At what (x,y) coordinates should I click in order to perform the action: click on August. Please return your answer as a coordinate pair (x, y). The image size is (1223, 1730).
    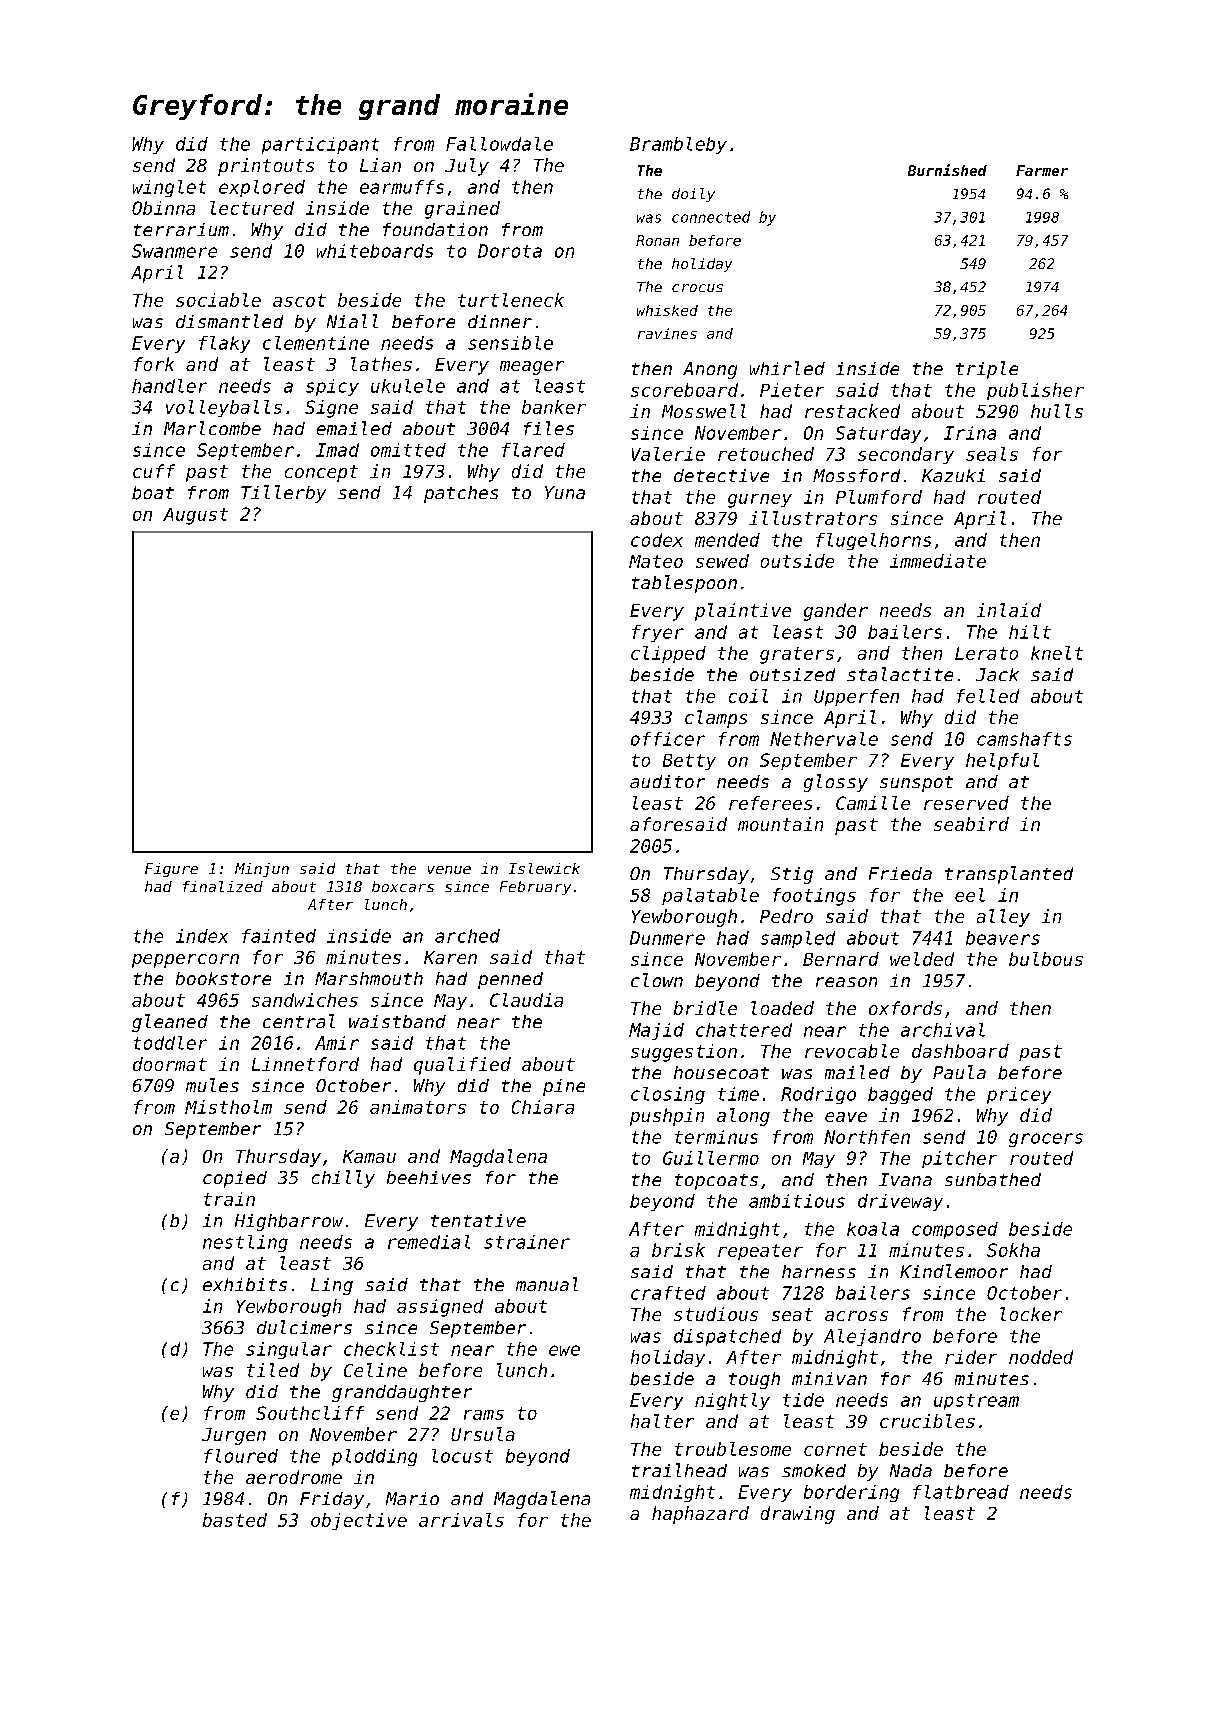
    Looking at the image, I should click on (195, 516).
